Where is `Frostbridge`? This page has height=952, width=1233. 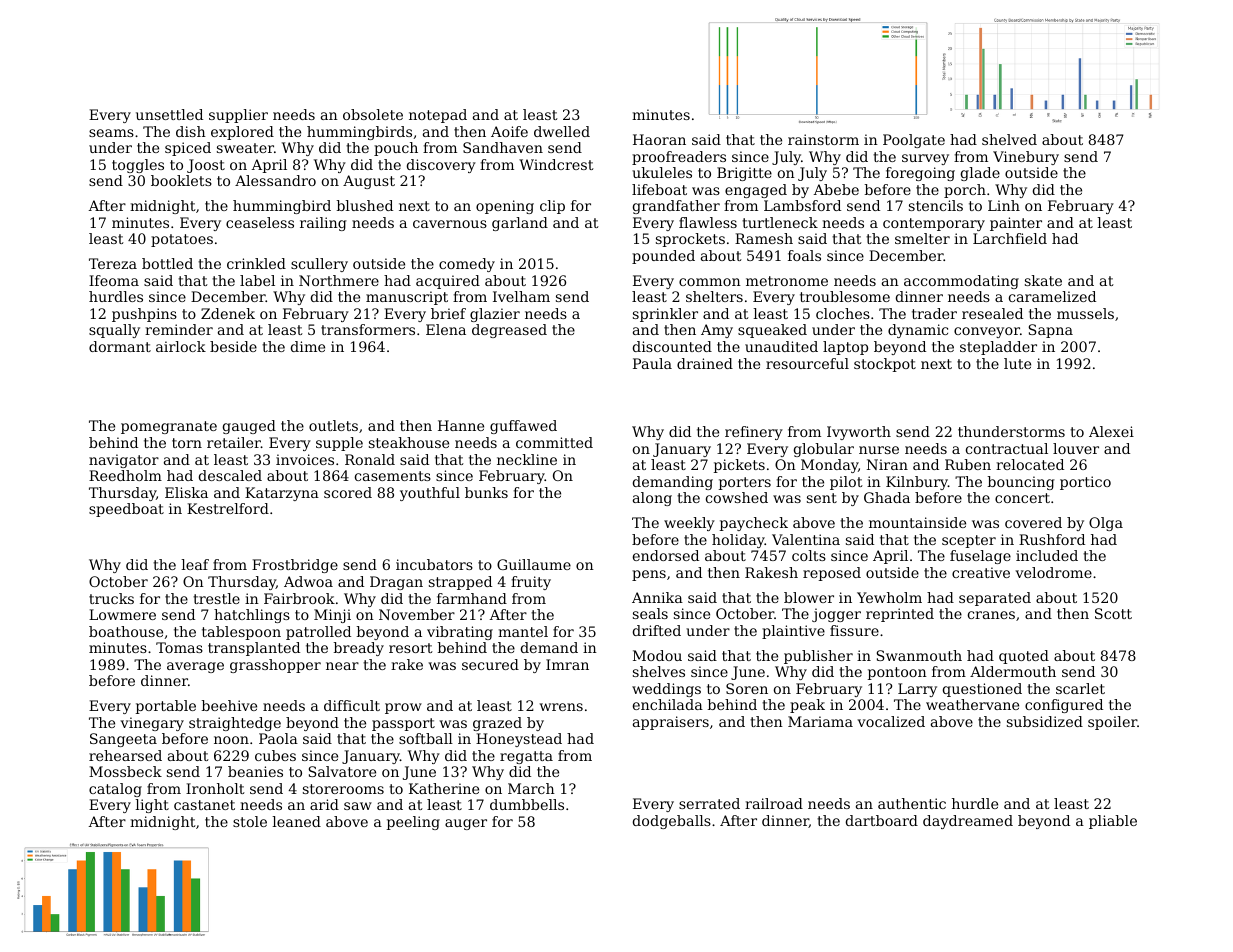 Frostbridge is located at coordinates (295, 566).
